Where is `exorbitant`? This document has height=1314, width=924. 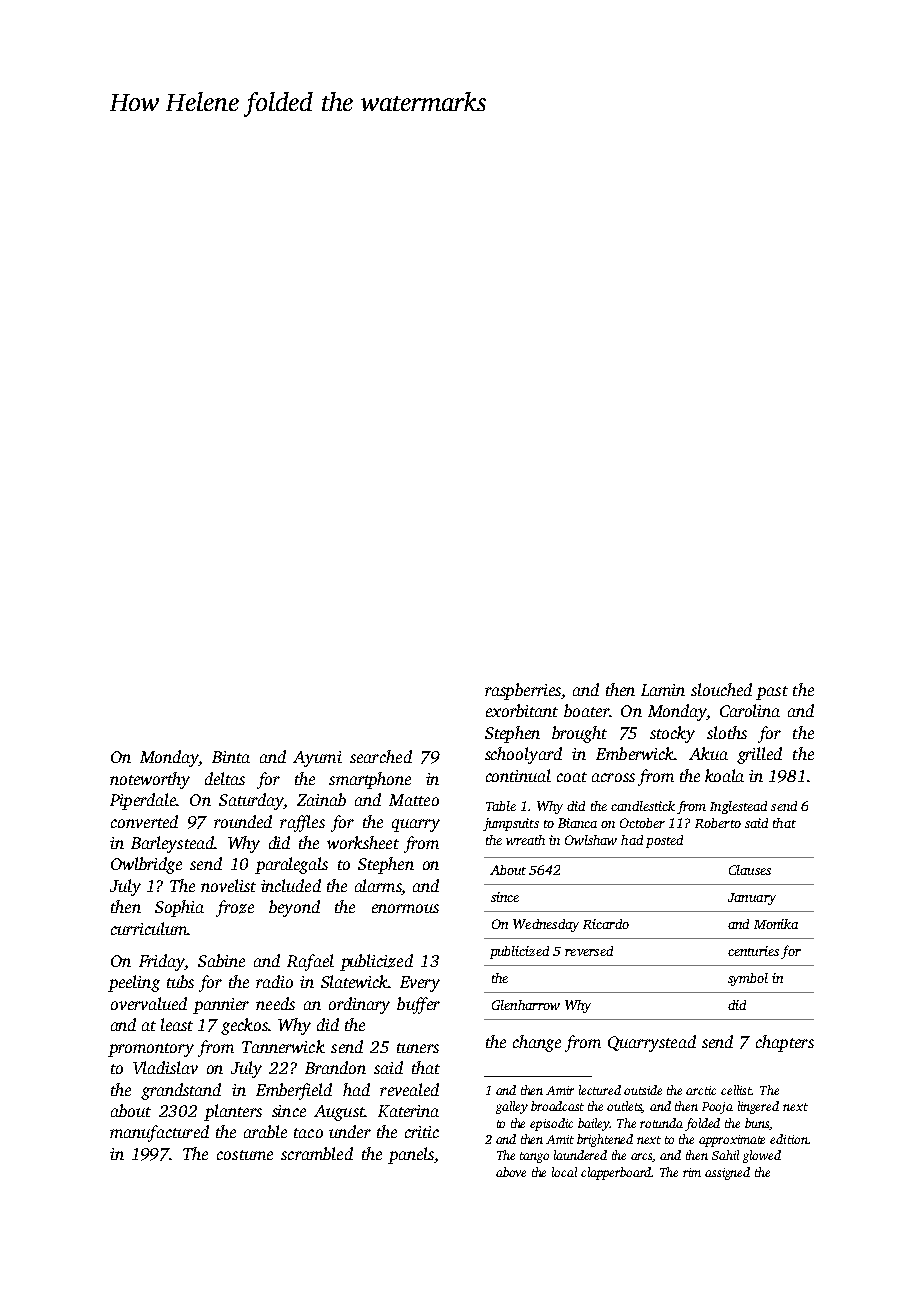
exorbitant is located at coordinates (522, 710).
